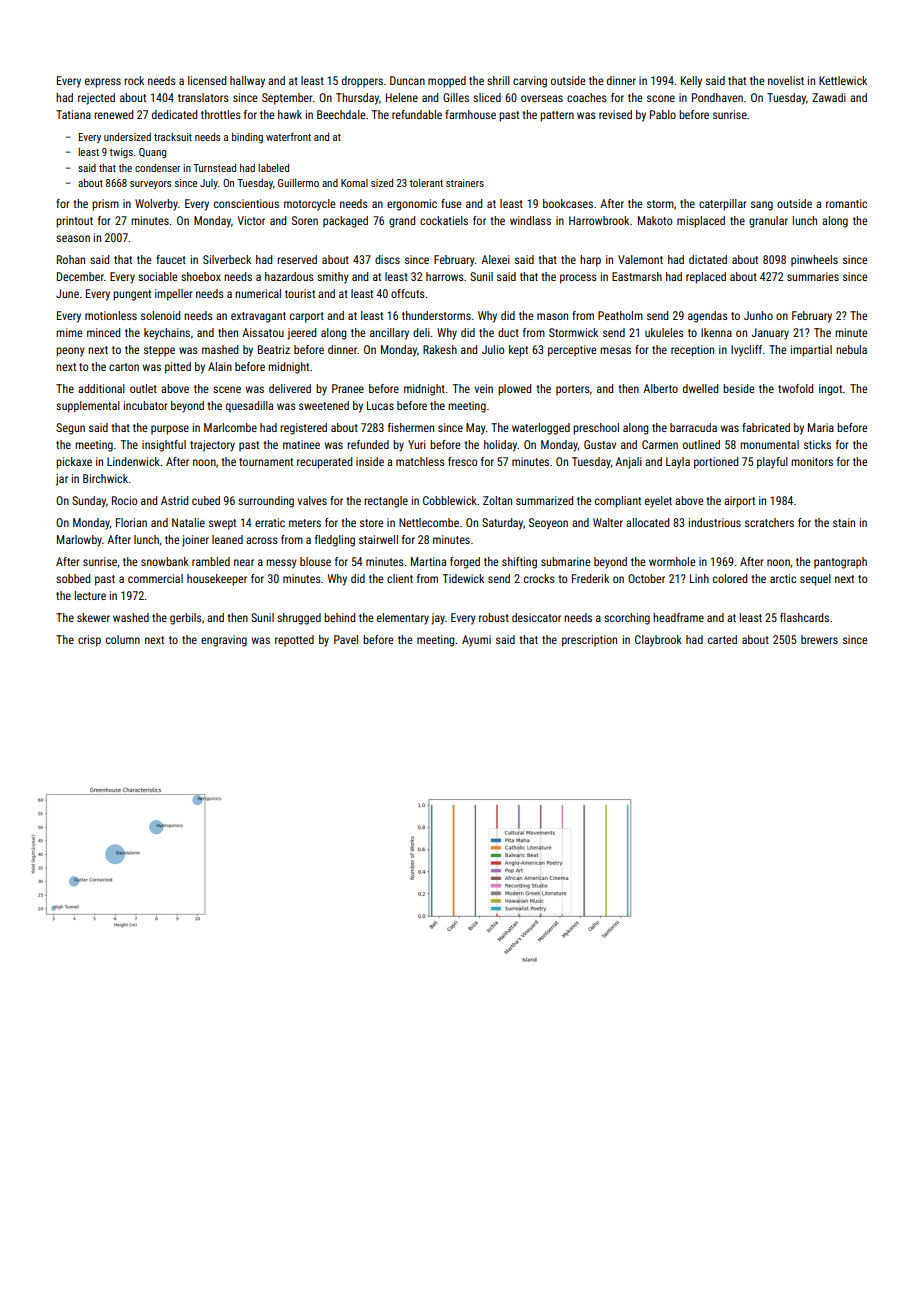 The width and height of the document is (924, 1308). What do you see at coordinates (829, 97) in the document?
I see `Zawadi` at bounding box center [829, 97].
